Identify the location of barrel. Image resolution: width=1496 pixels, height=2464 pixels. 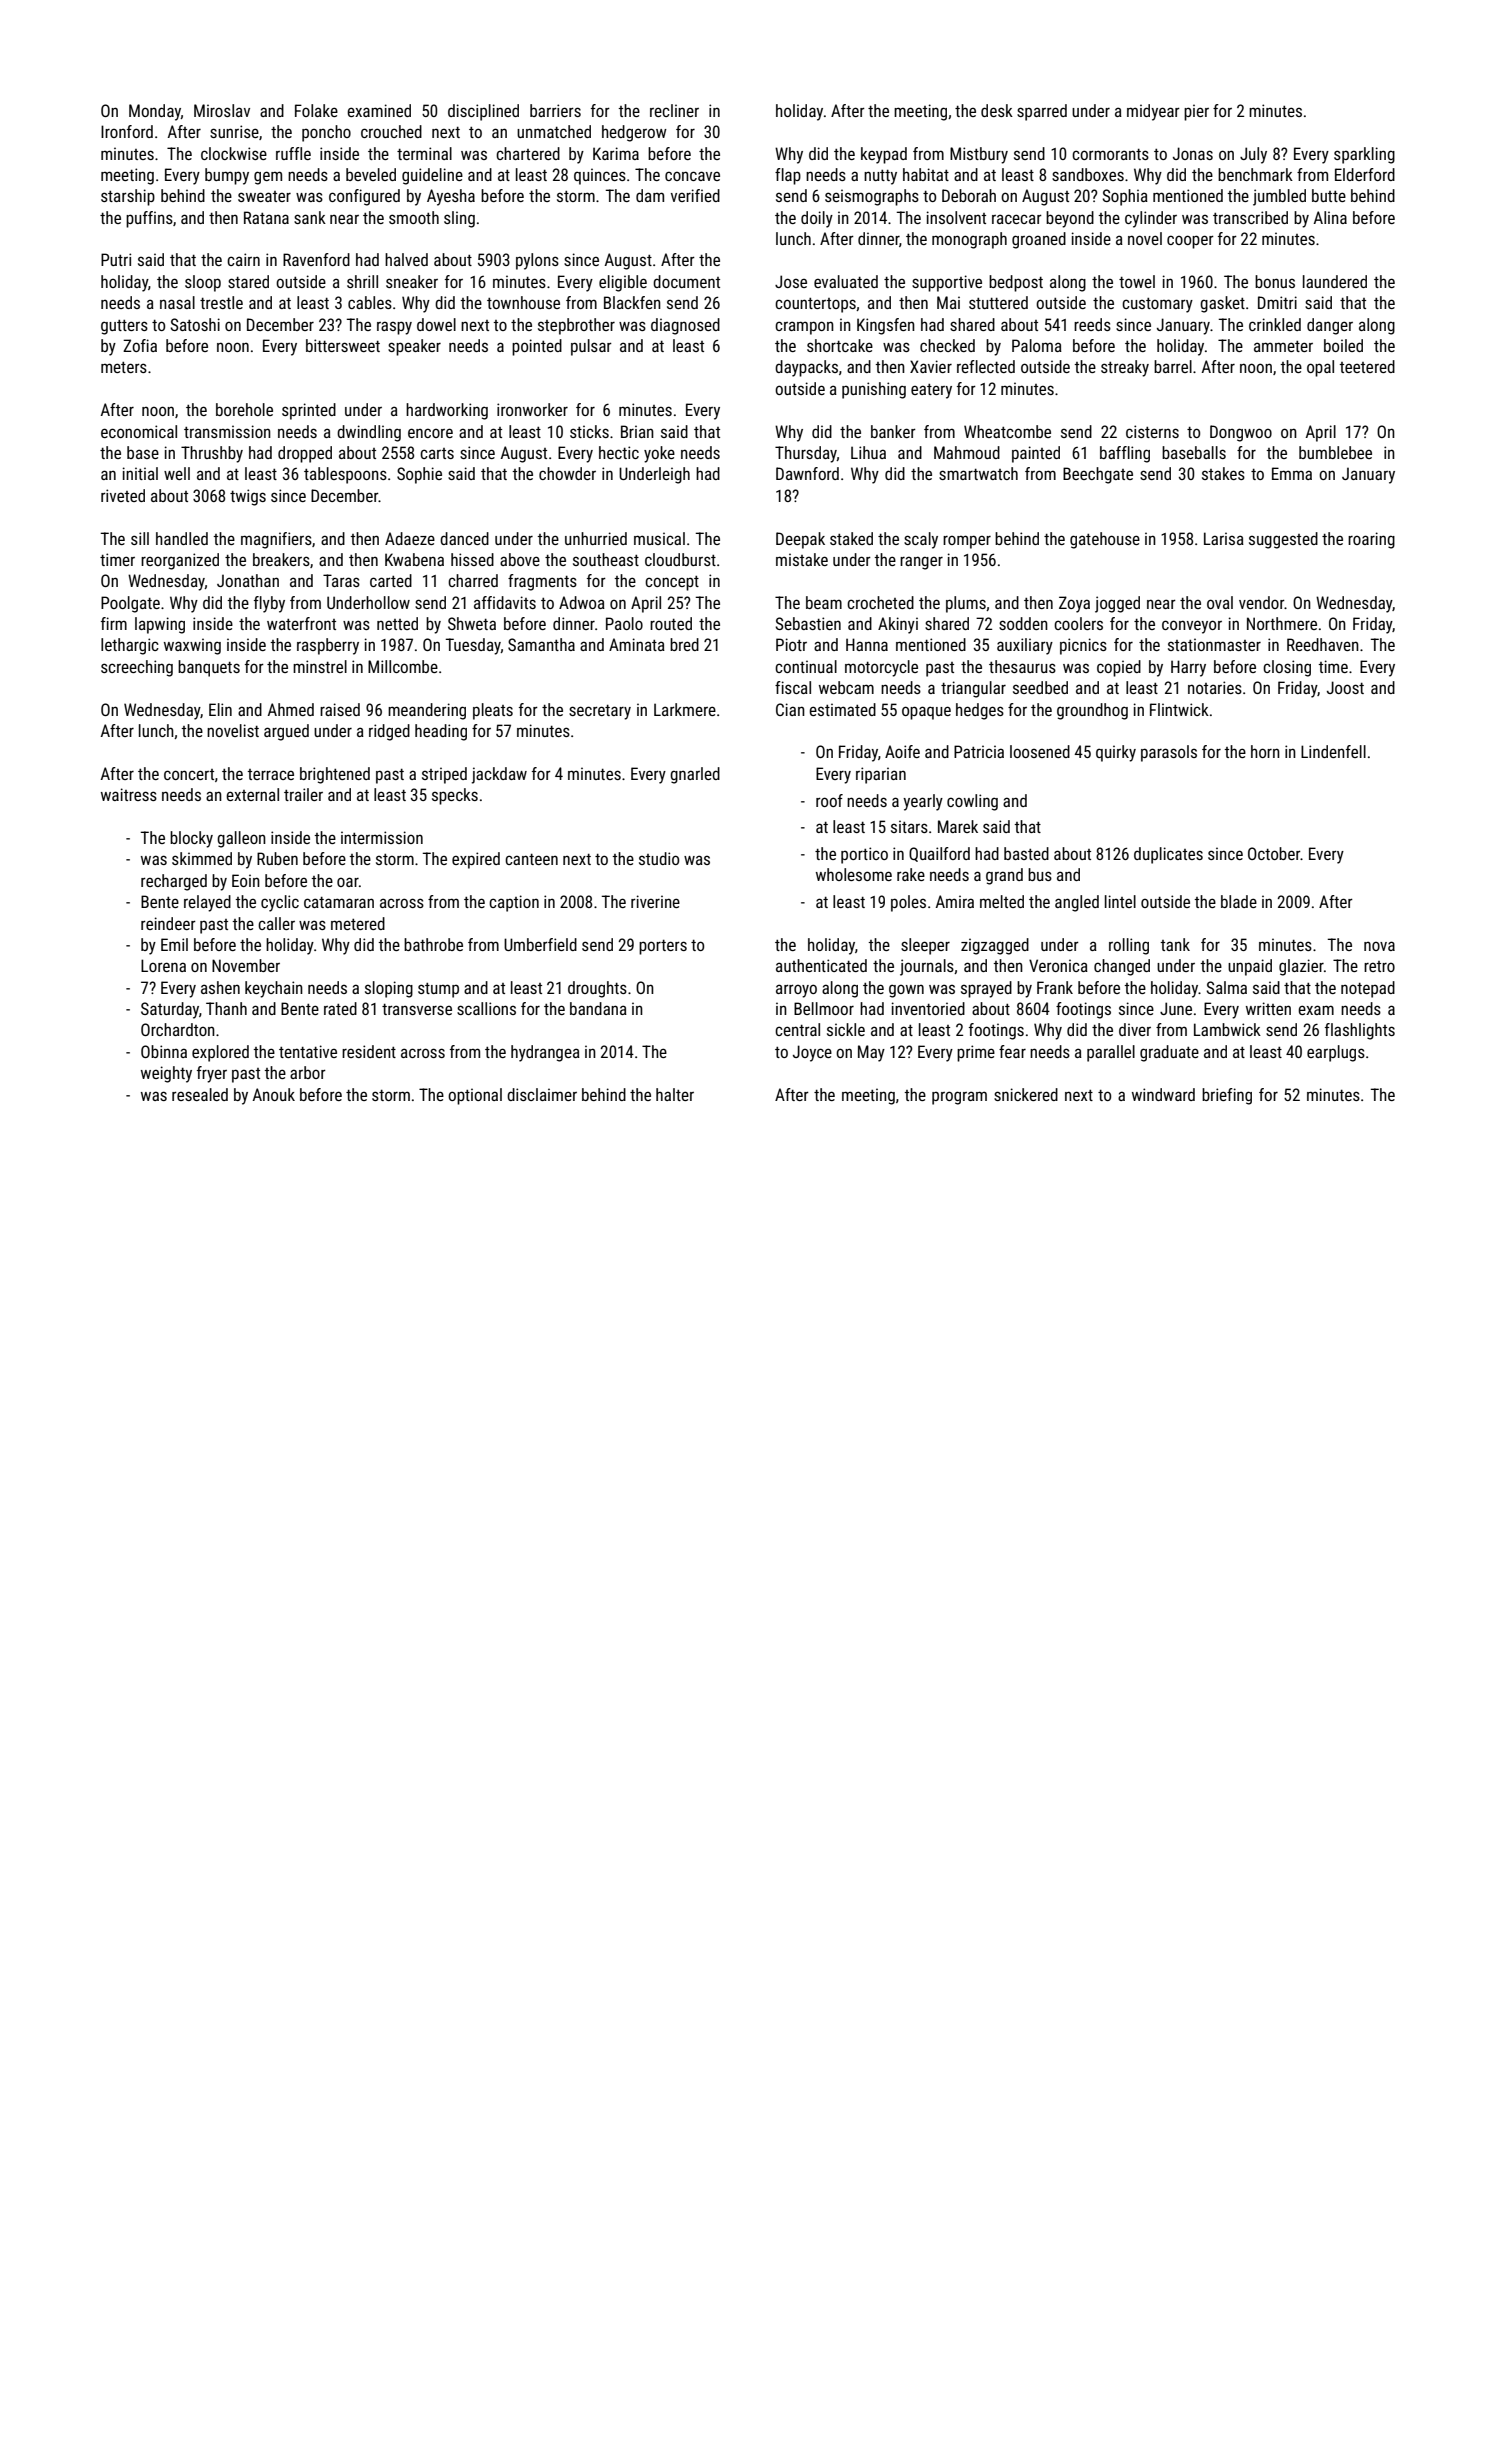
(1173, 366).
